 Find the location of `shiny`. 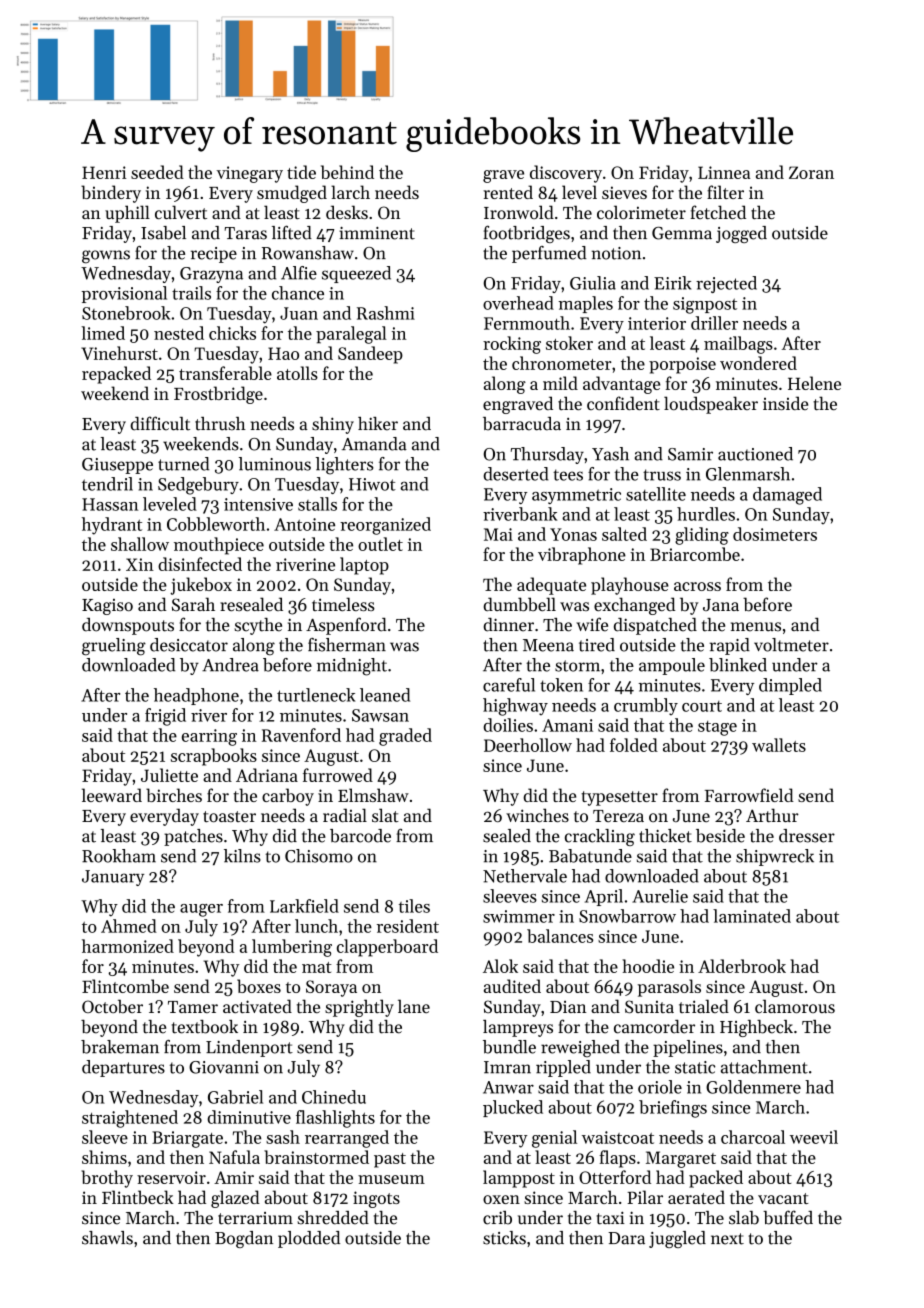

shiny is located at coordinates (333, 425).
